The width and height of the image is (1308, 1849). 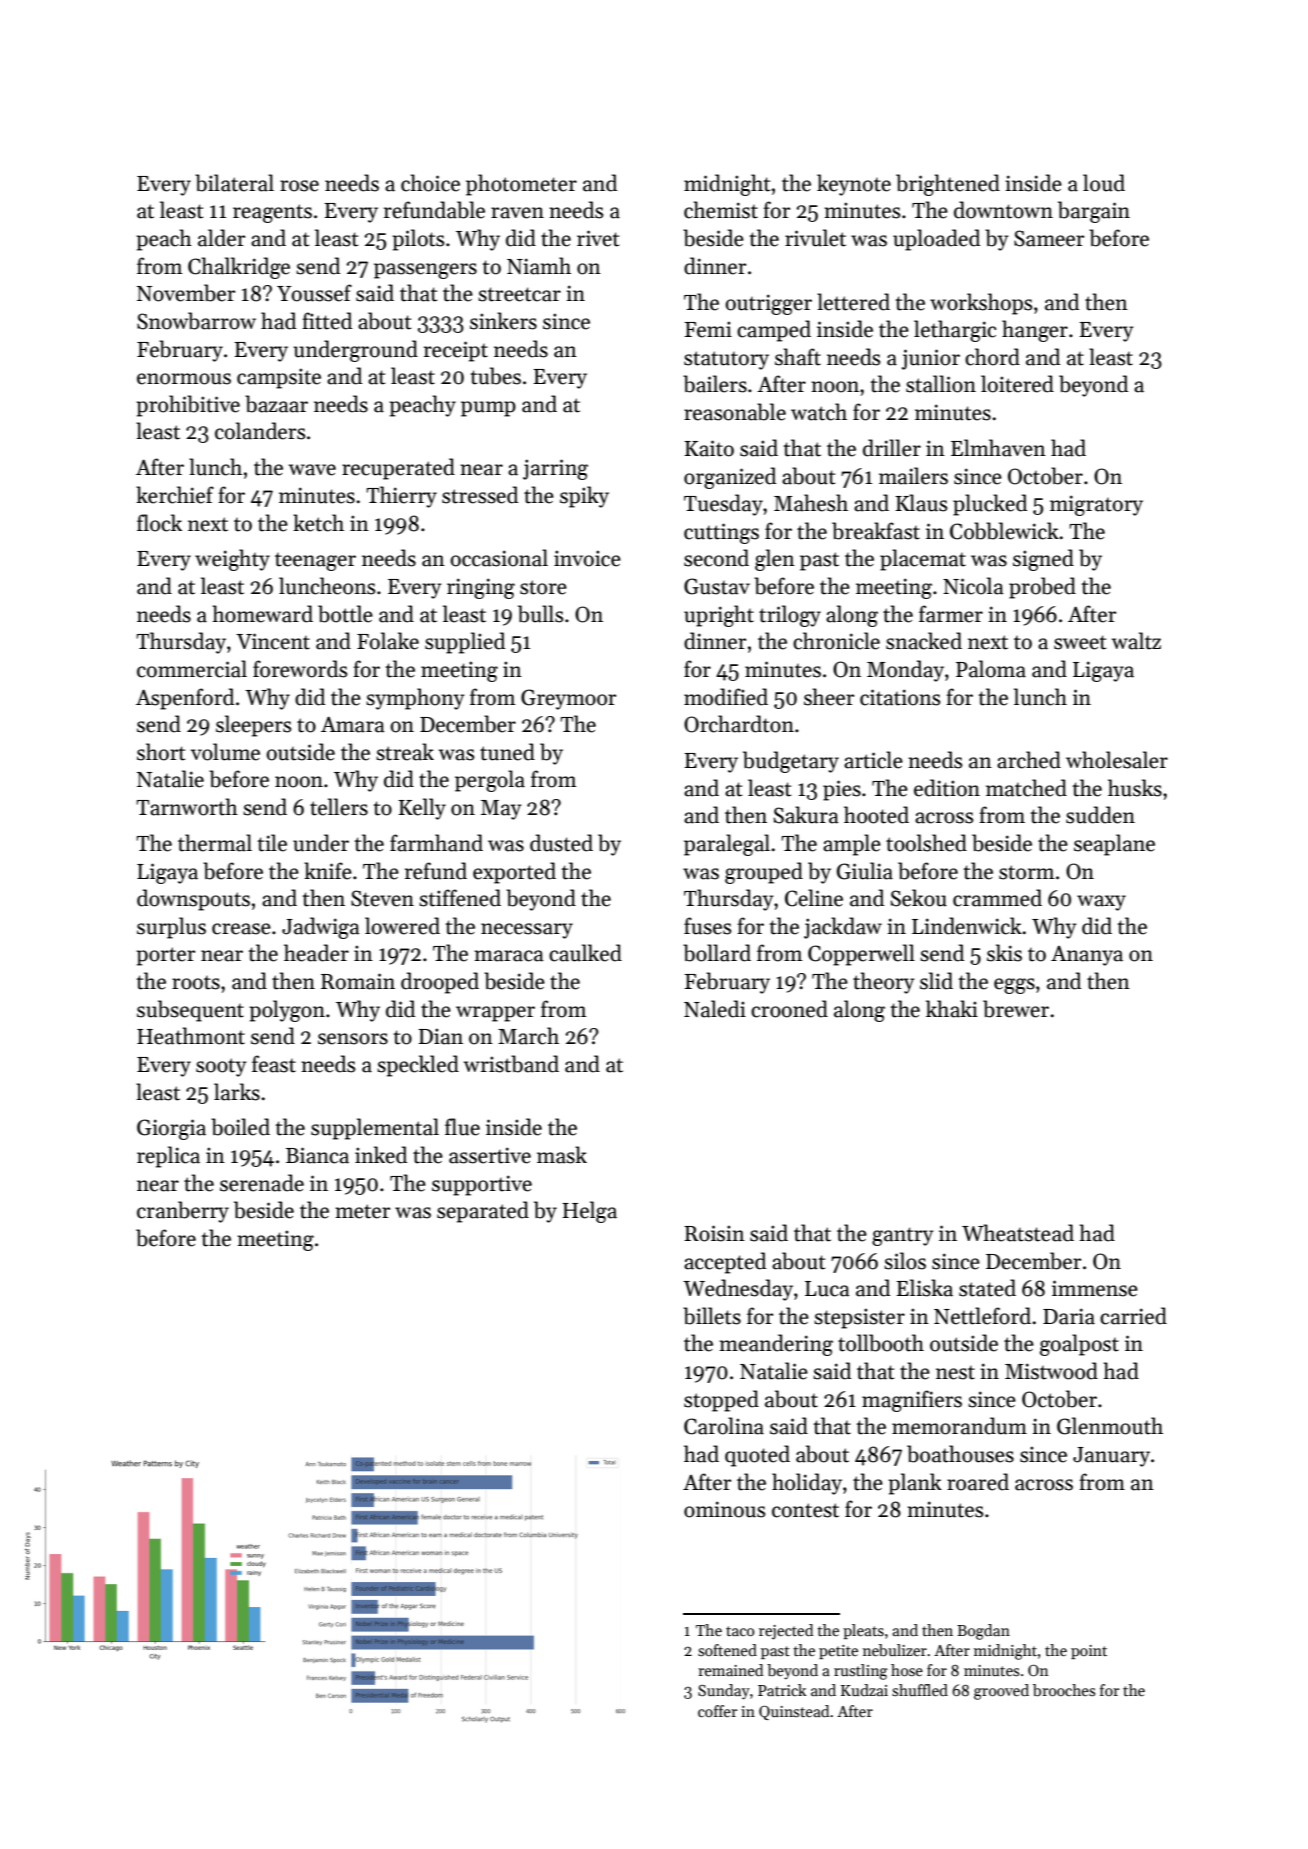 I want to click on softened, so click(x=727, y=1650).
